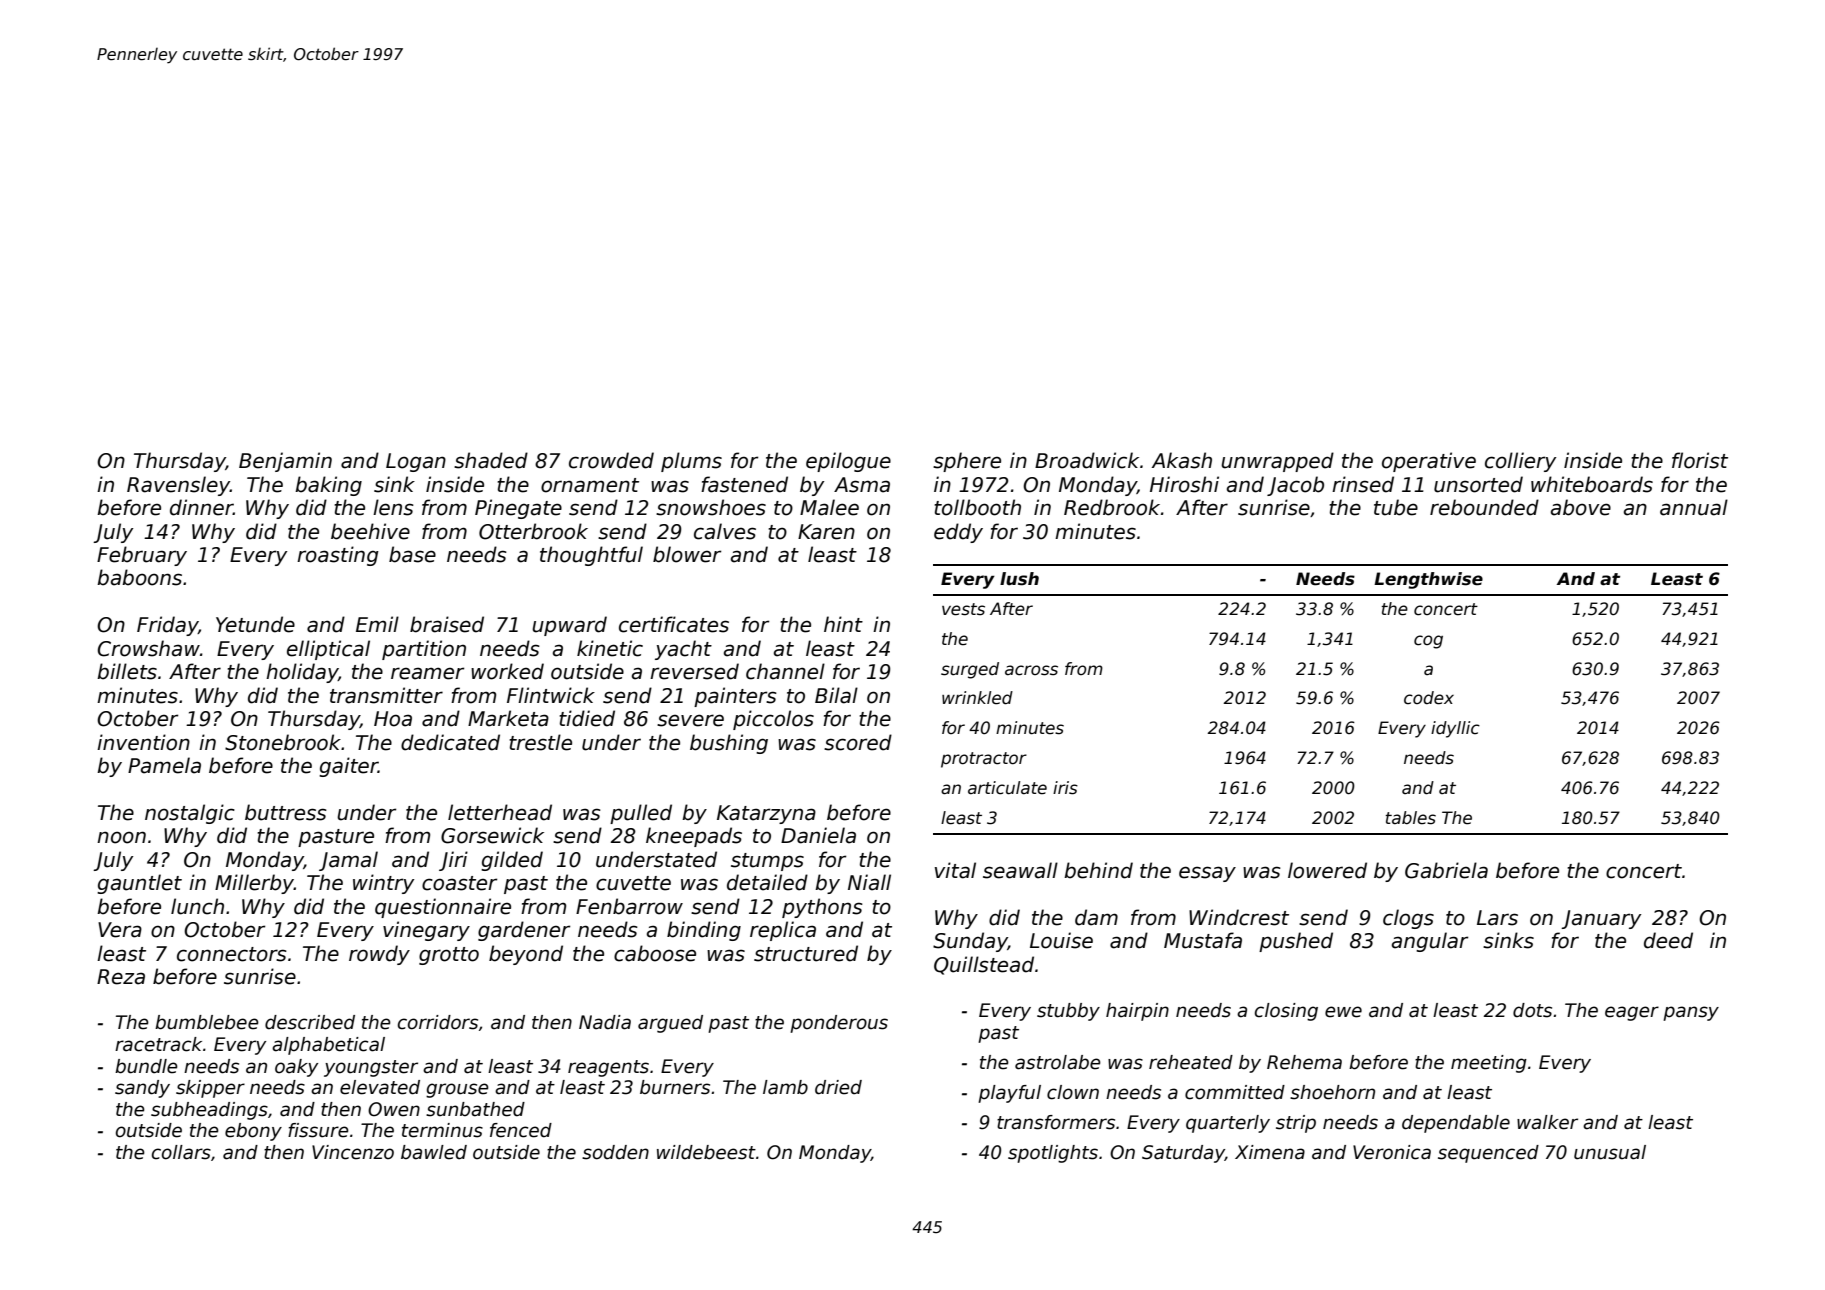  I want to click on across, so click(1031, 670).
